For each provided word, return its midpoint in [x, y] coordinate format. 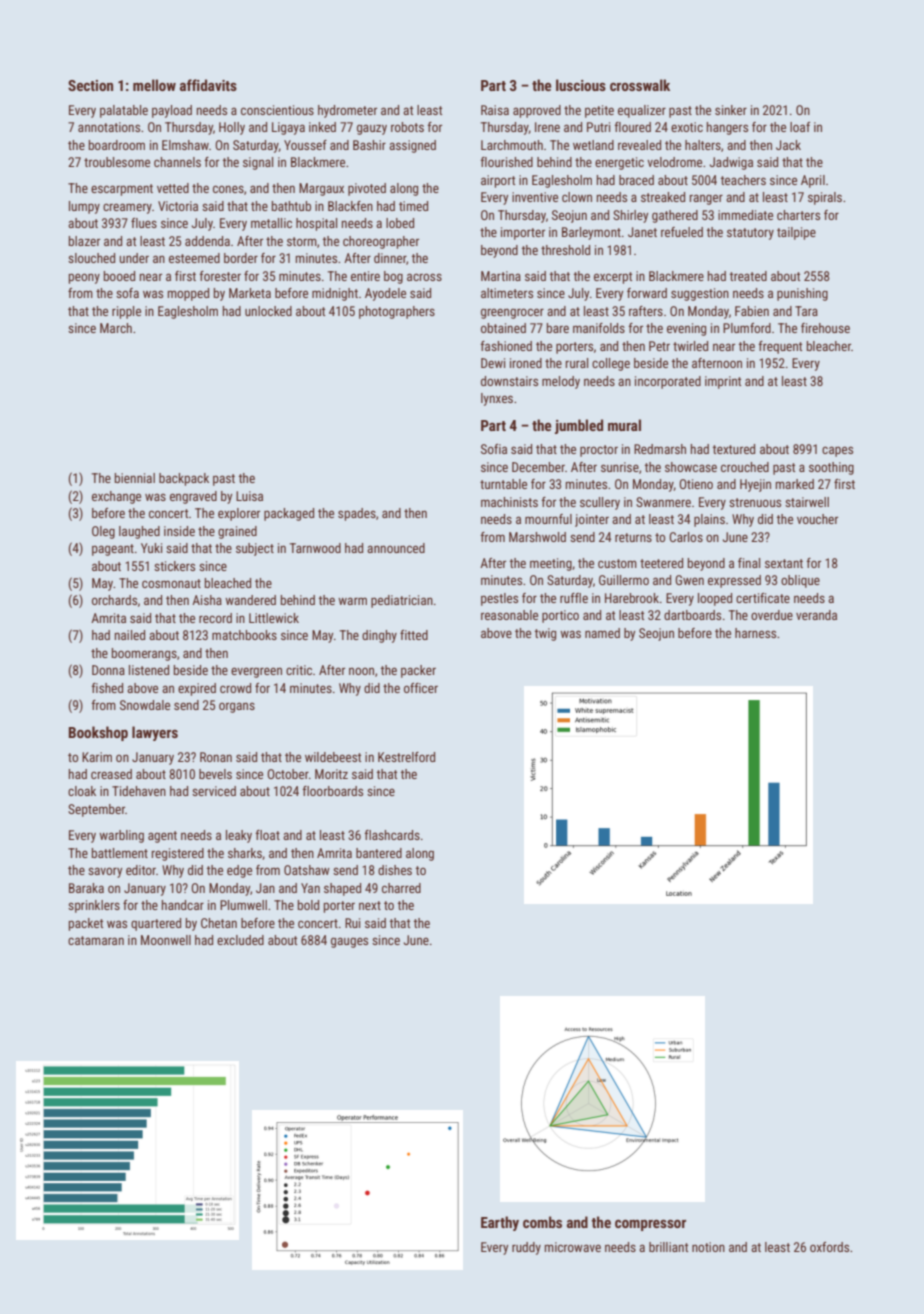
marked [795, 484]
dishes [395, 870]
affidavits [208, 85]
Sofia [494, 449]
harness [755, 633]
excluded [240, 940]
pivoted [367, 189]
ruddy [526, 1248]
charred [401, 888]
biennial [135, 478]
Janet [642, 232]
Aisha [207, 600]
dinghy [379, 636]
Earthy [500, 1223]
